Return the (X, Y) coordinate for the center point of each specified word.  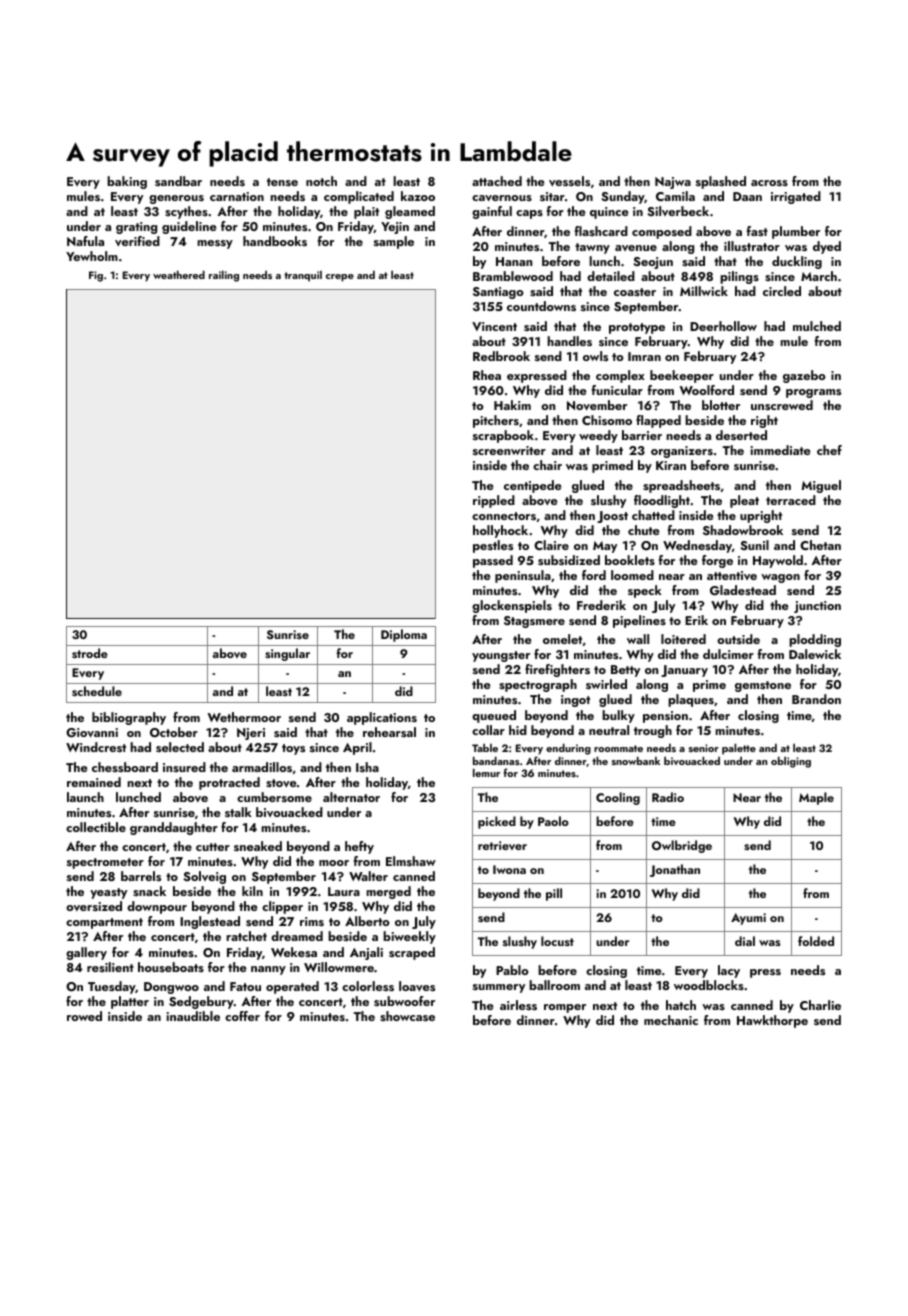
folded (816, 941)
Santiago (498, 293)
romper (565, 1008)
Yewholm (92, 256)
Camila (675, 196)
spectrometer (105, 863)
